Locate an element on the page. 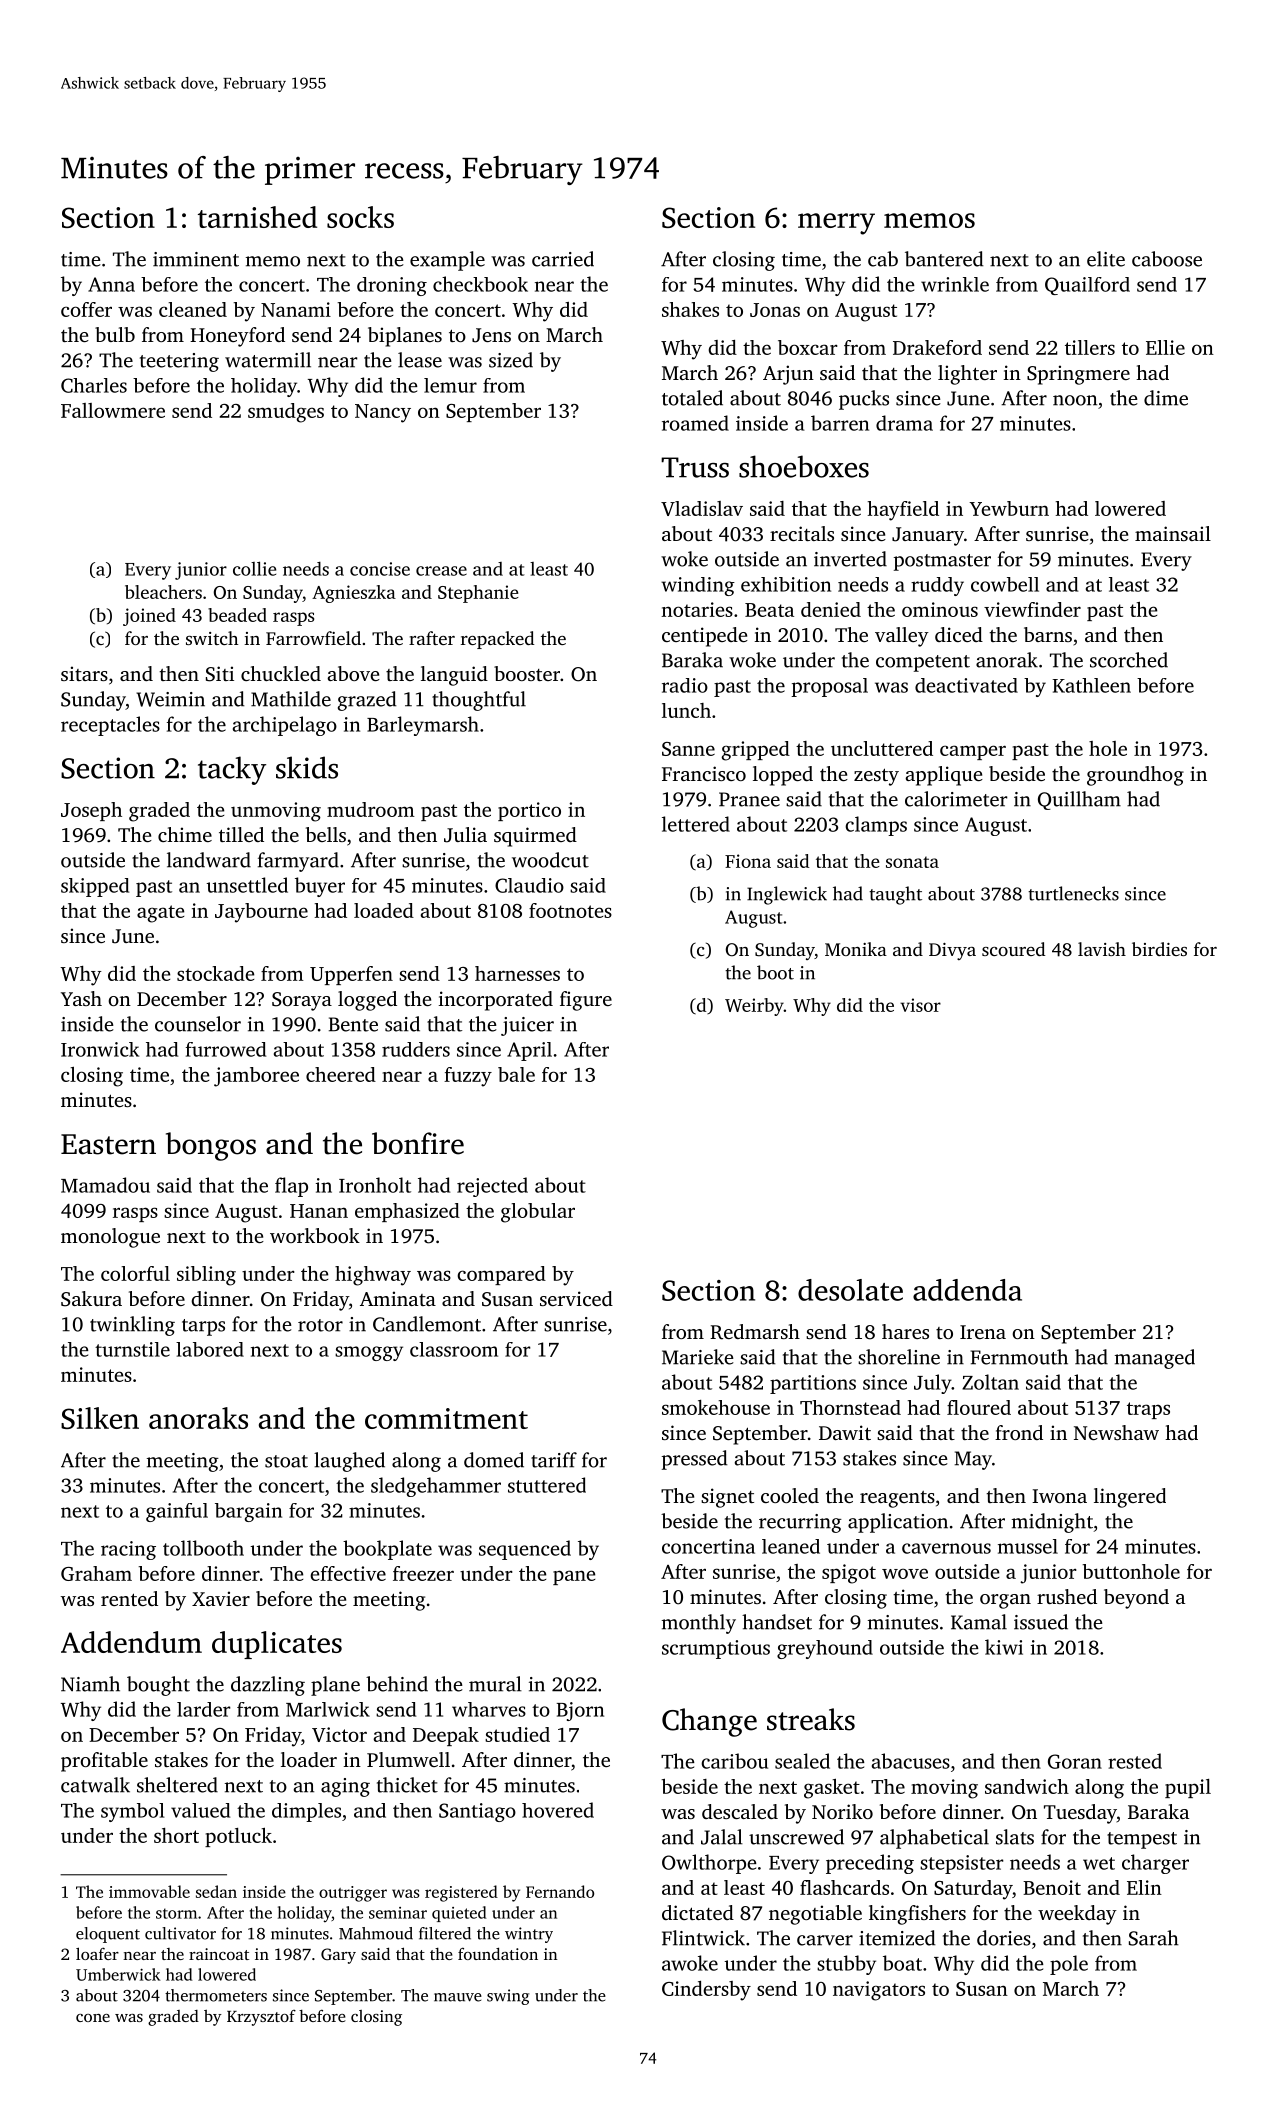  birdies is located at coordinates (1159, 949).
